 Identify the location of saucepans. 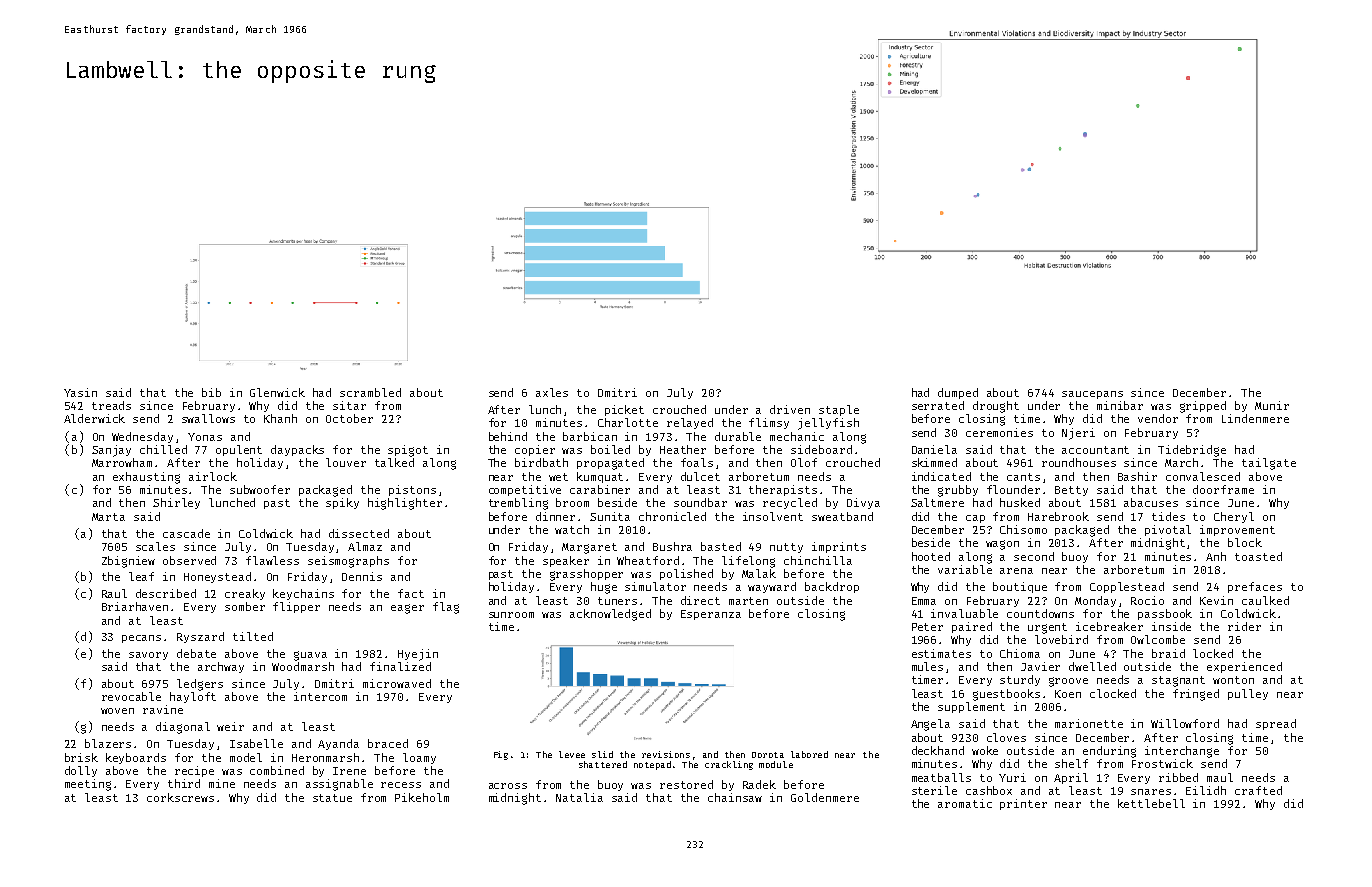
(1092, 395).
